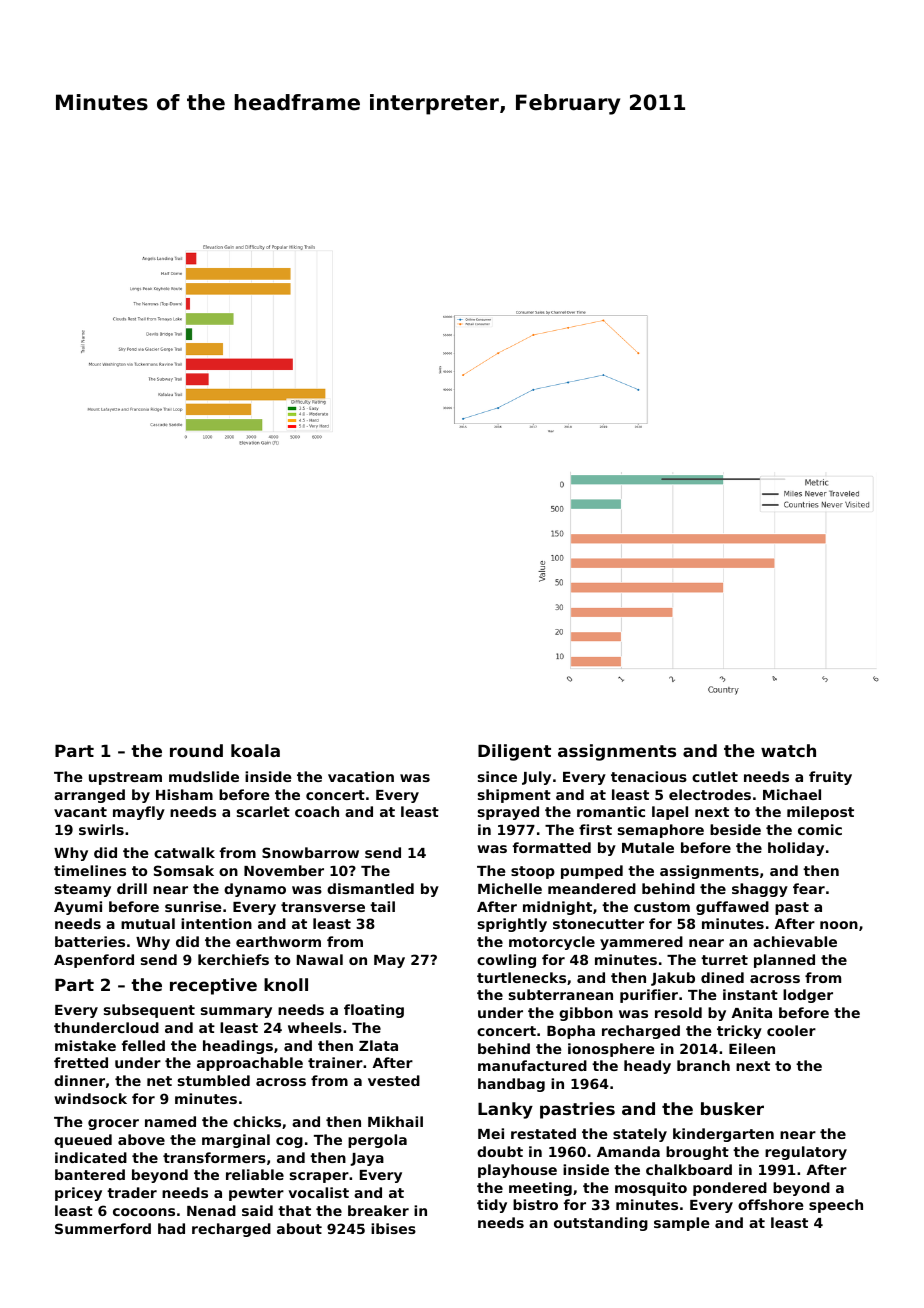 Image resolution: width=924 pixels, height=1308 pixels. Describe the element at coordinates (492, 1206) in the page. I see `tidy` at that location.
